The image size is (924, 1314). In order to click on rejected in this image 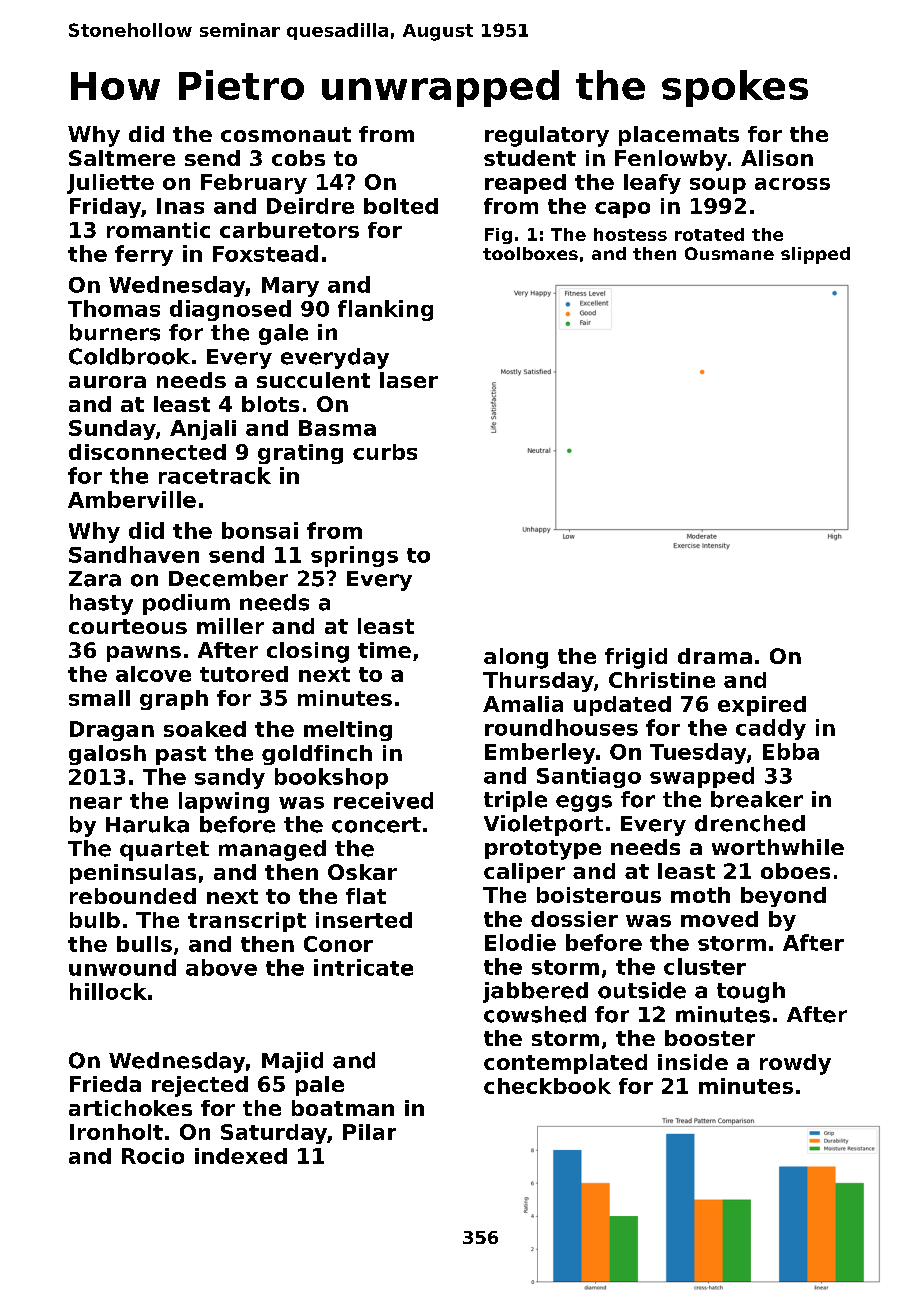, I will do `click(200, 1086)`.
